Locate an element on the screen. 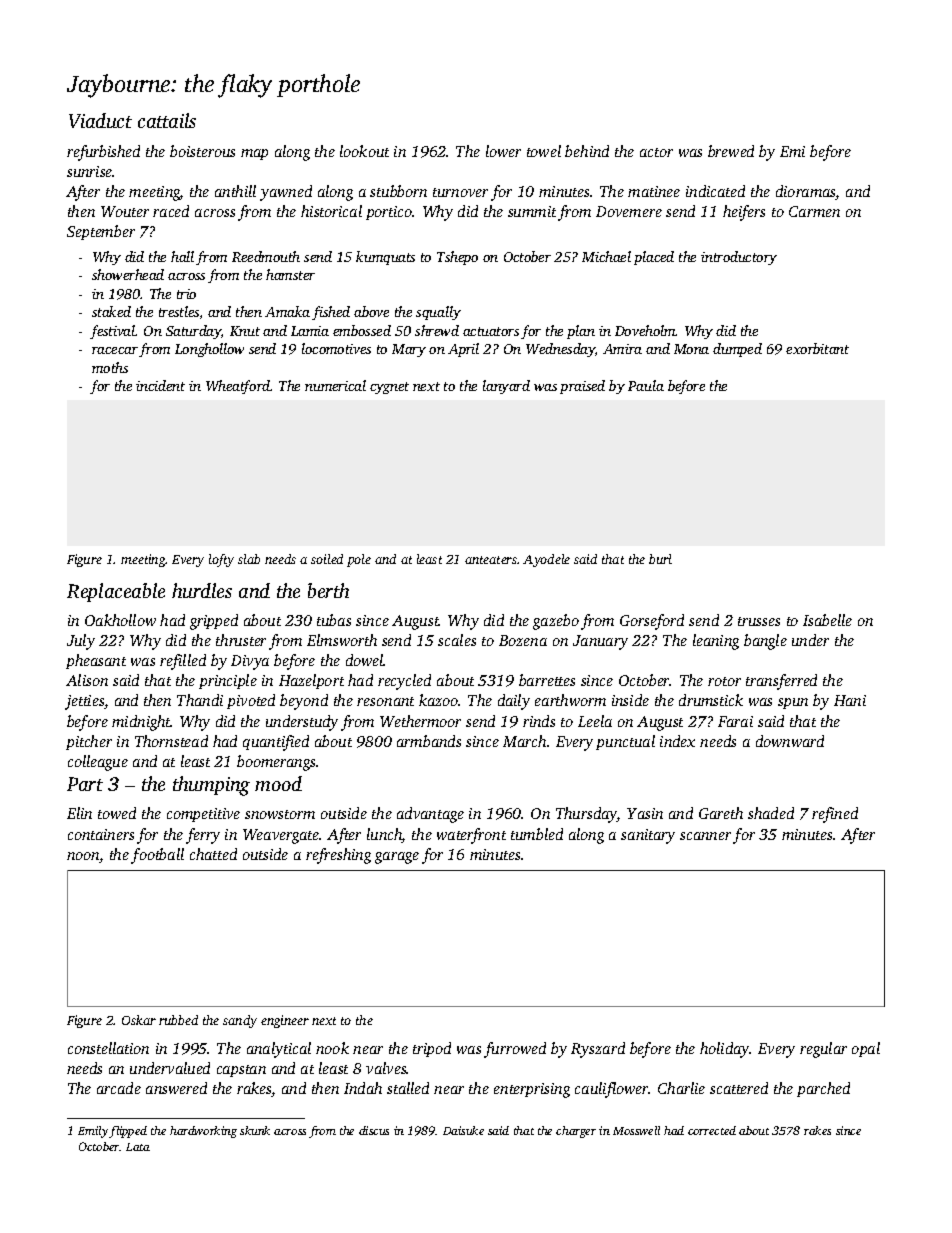  brewed is located at coordinates (731, 151).
